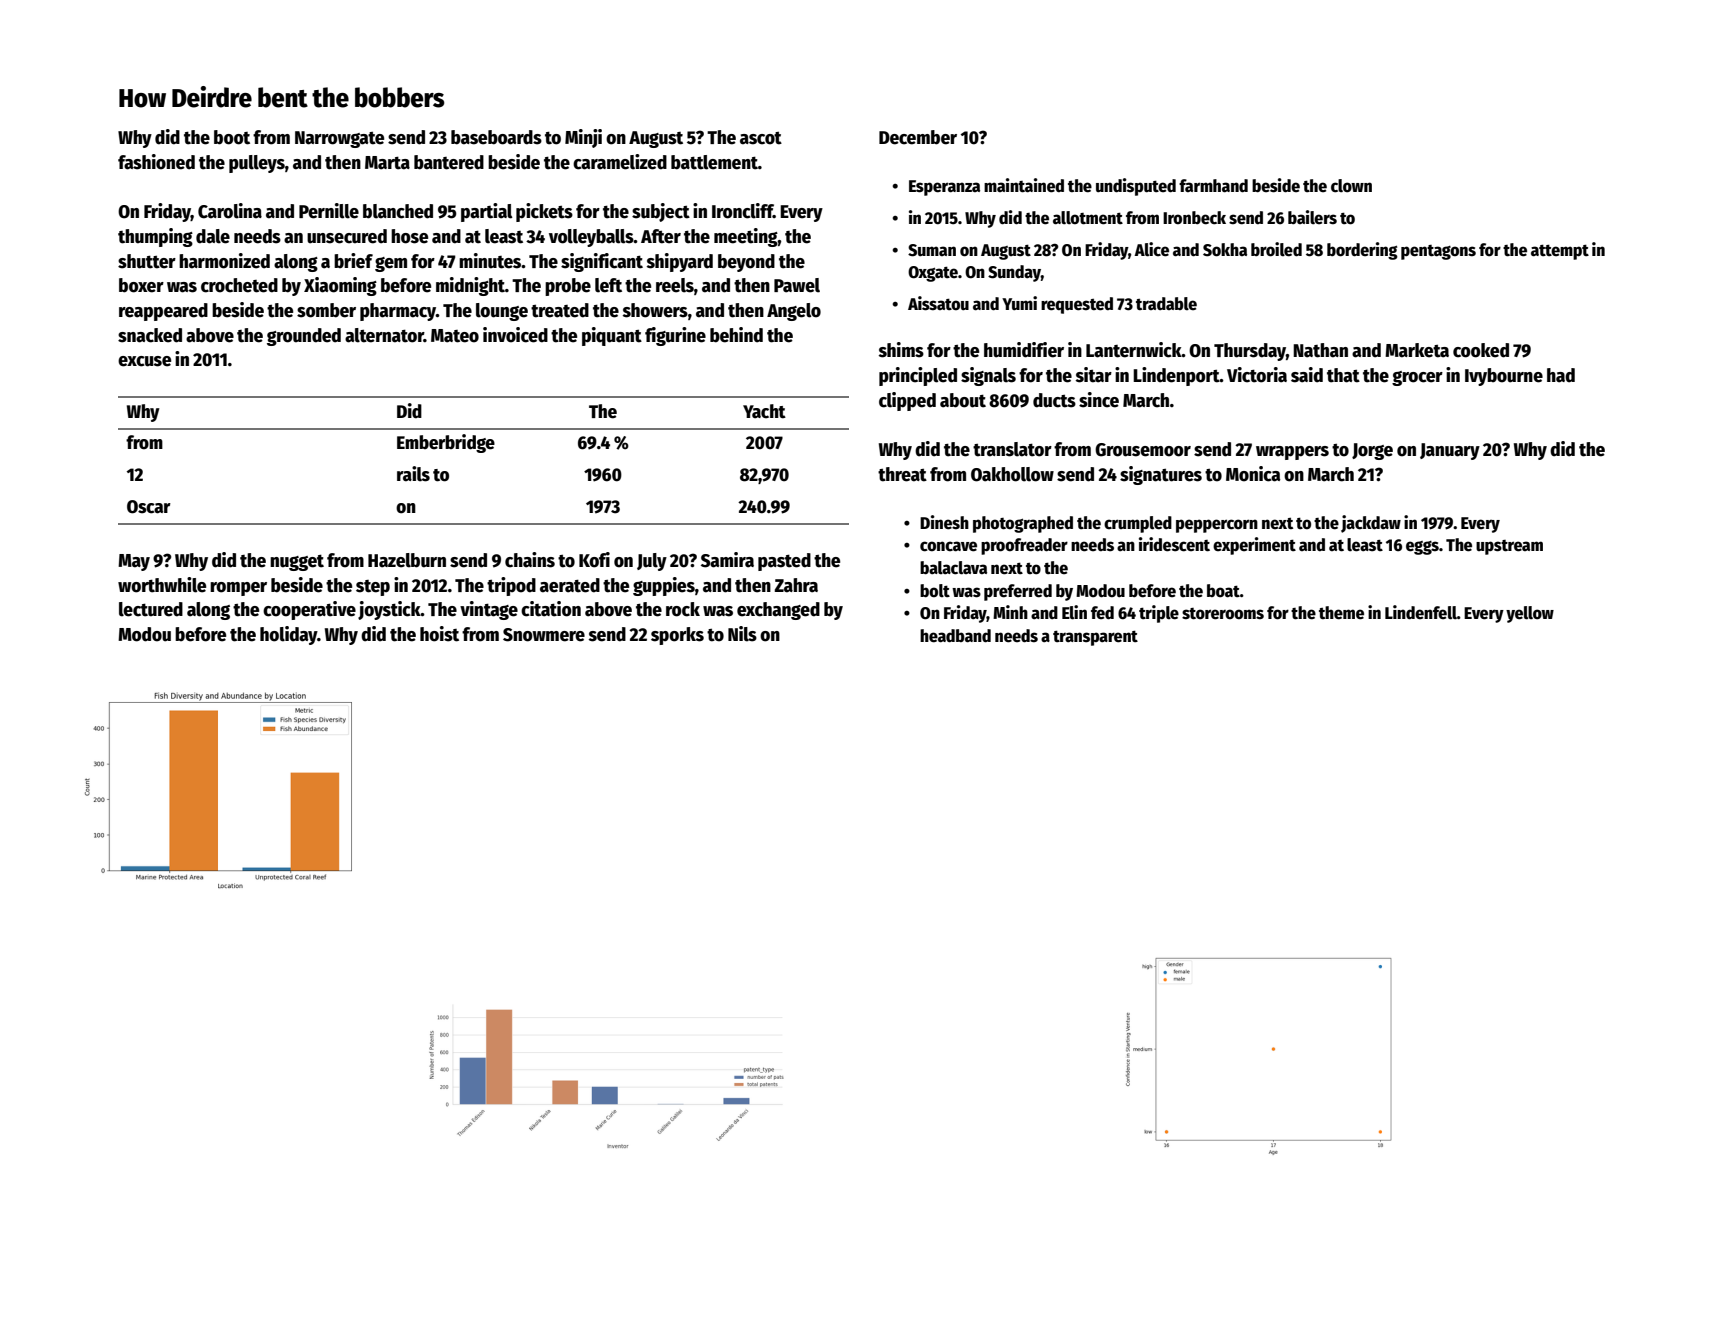 The width and height of the image is (1728, 1335). What do you see at coordinates (761, 138) in the image?
I see `ascot` at bounding box center [761, 138].
